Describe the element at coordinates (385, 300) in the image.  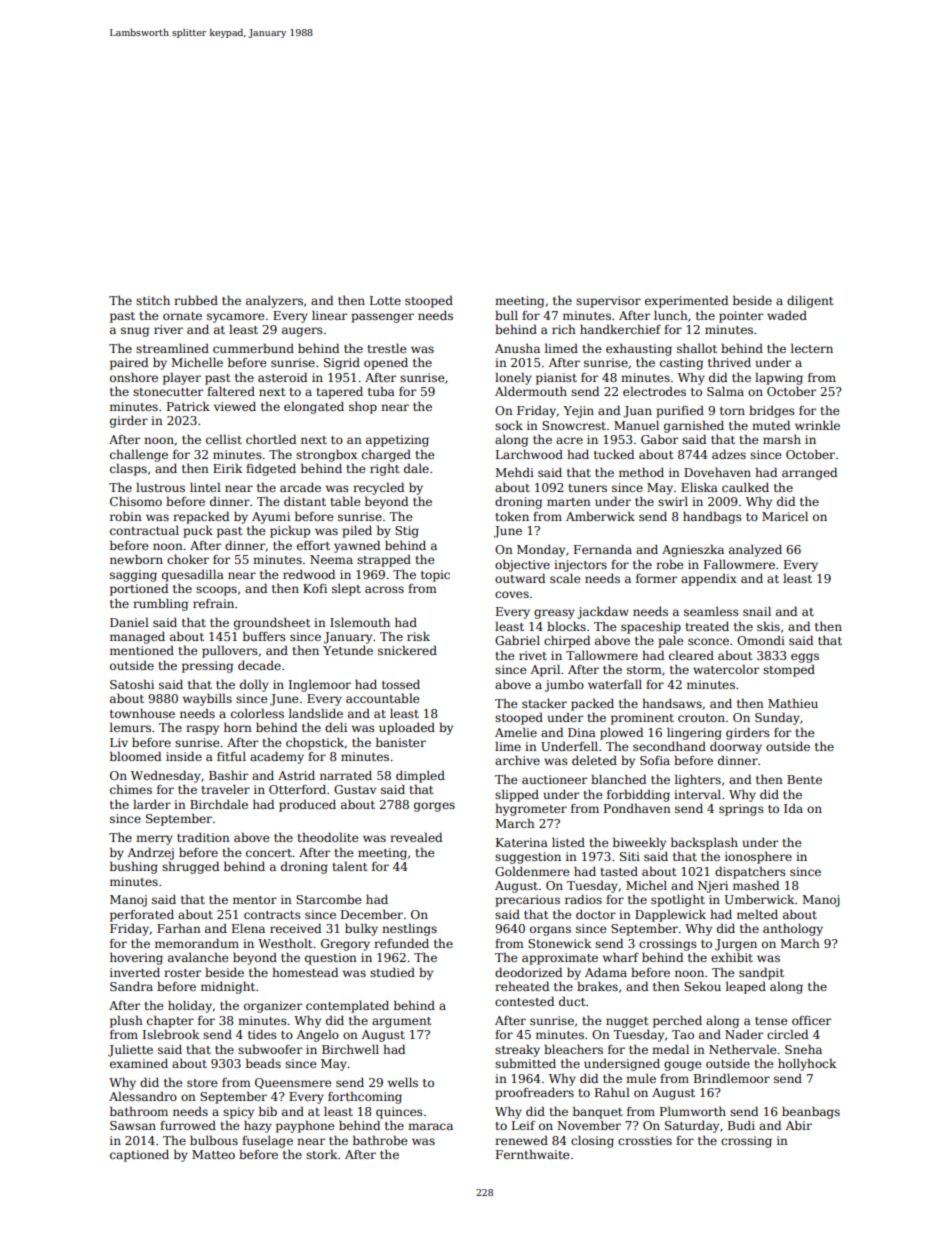
I see `Lotte` at that location.
